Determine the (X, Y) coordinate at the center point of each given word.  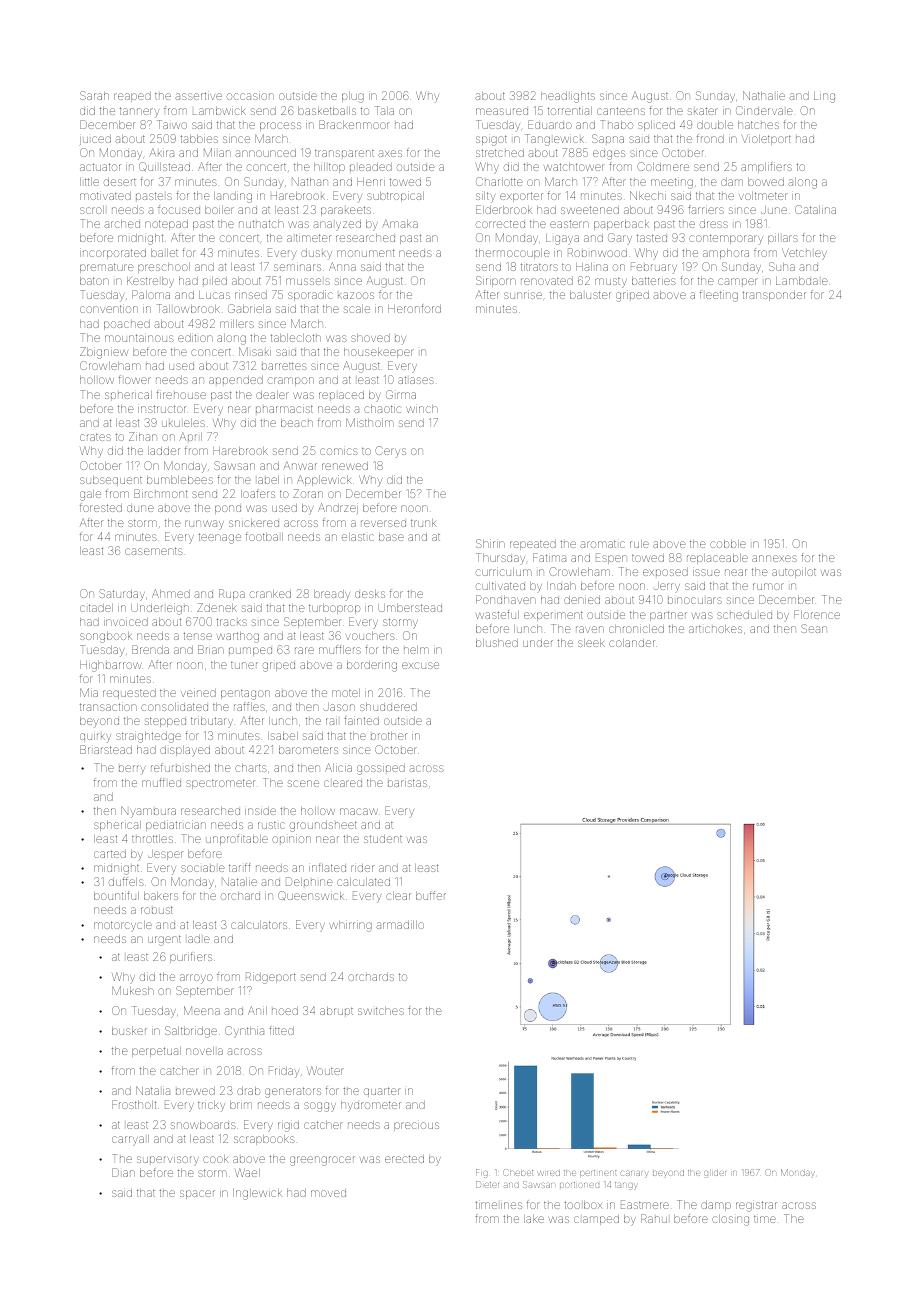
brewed (195, 1091)
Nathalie (764, 95)
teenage (219, 538)
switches (381, 1011)
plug (353, 97)
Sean (814, 628)
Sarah (94, 95)
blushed (497, 643)
